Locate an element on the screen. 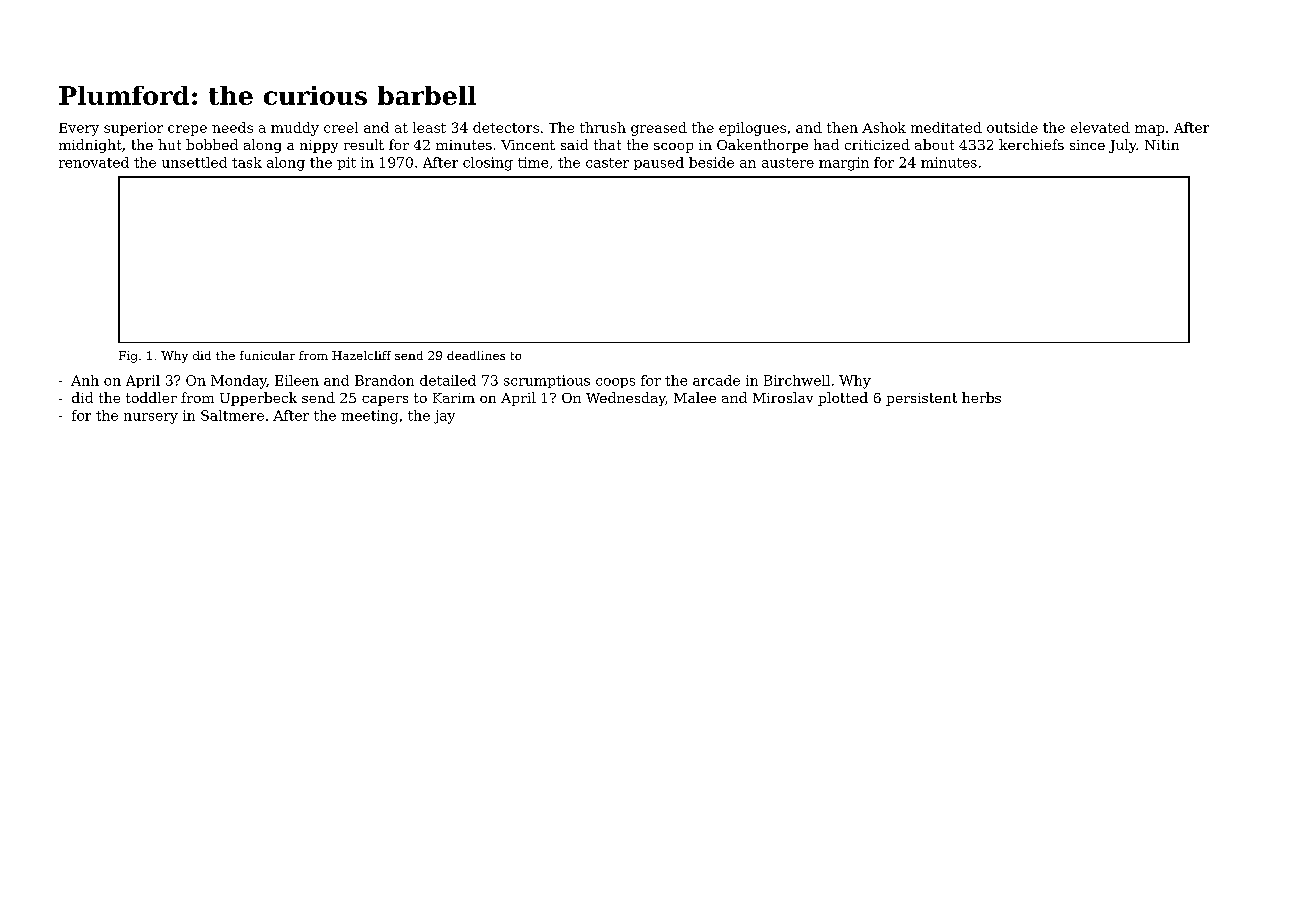 This screenshot has width=1308, height=924. unsettled is located at coordinates (194, 162).
